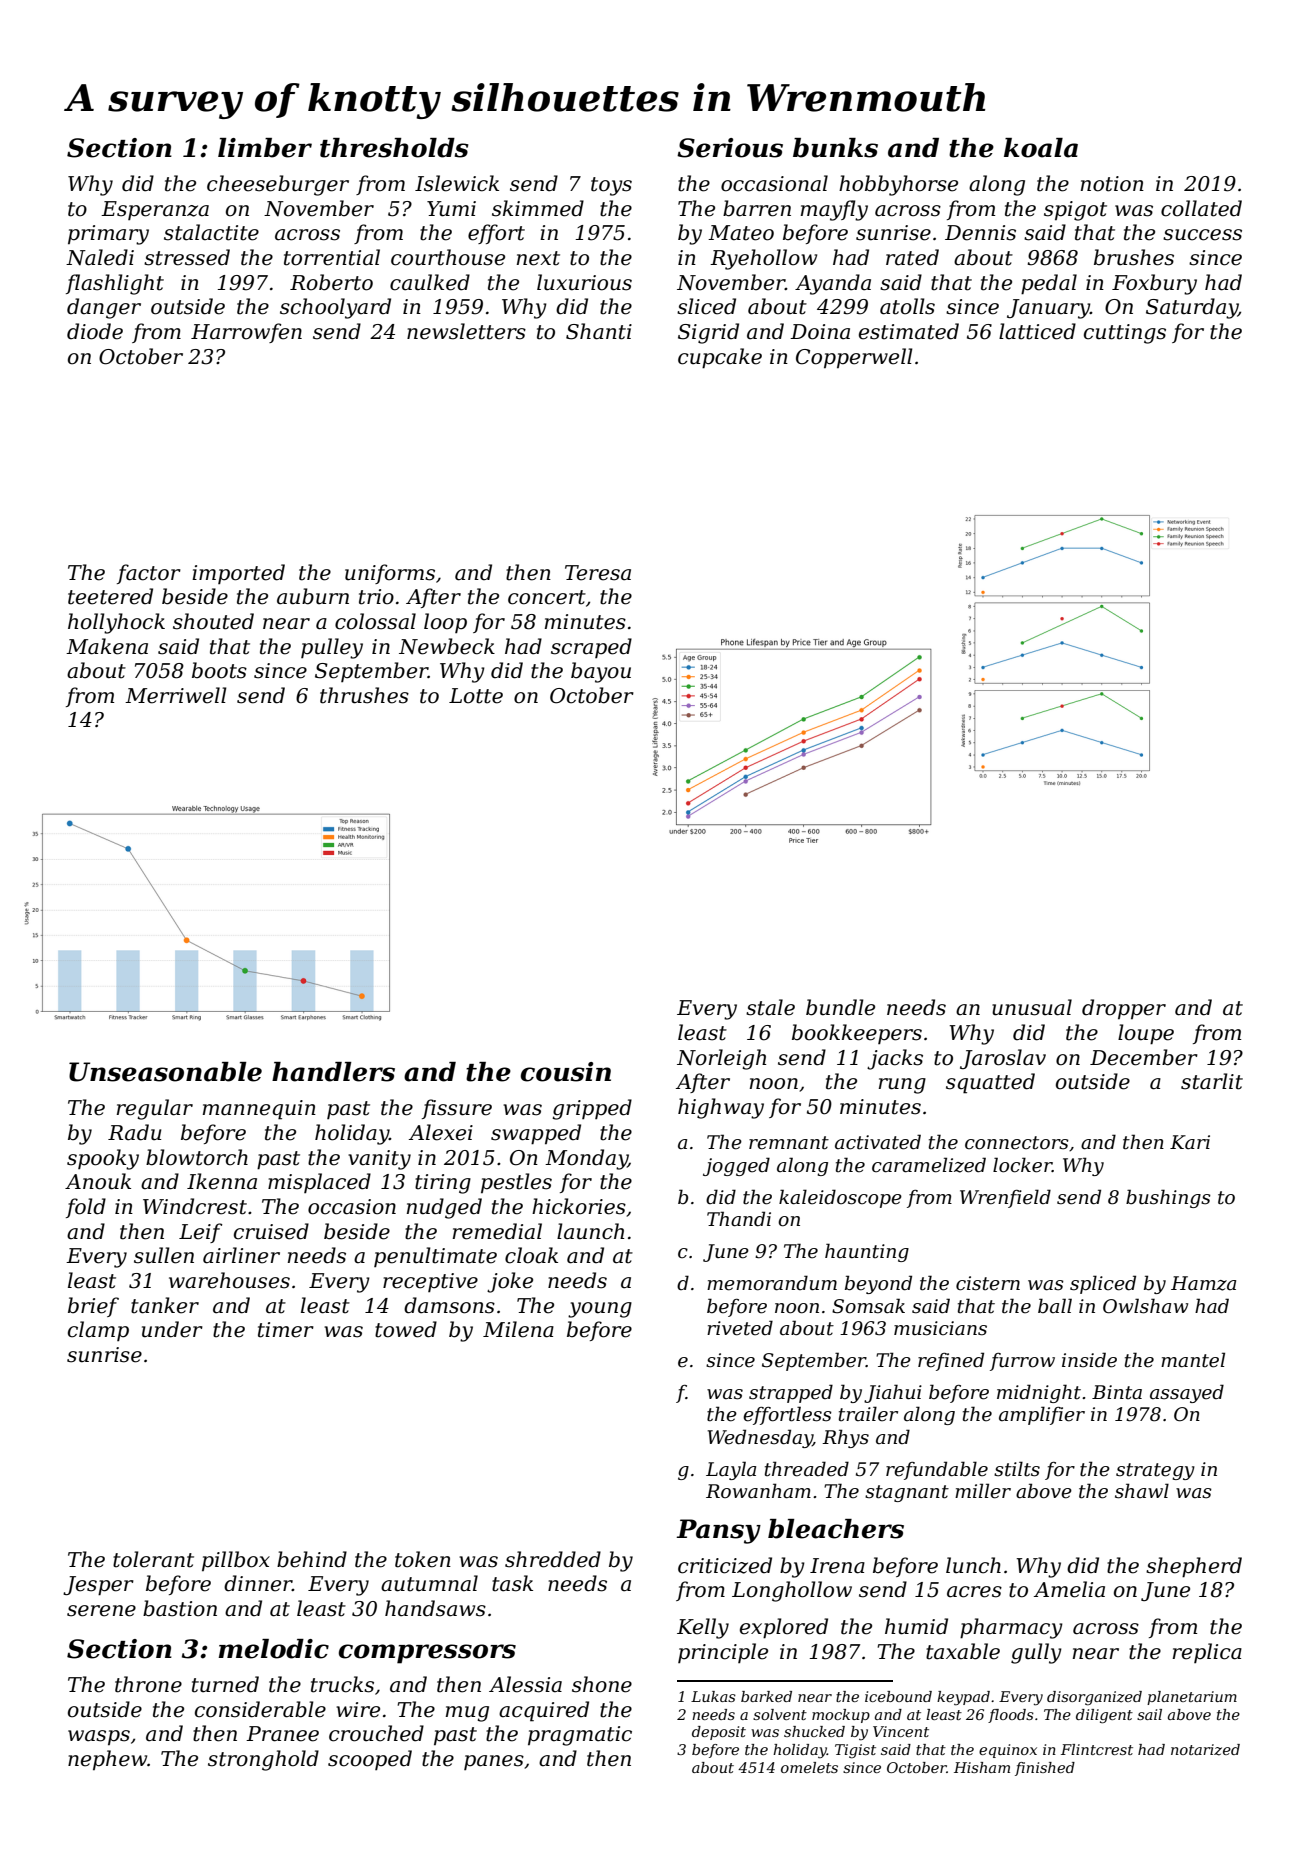  I want to click on cuttings, so click(1125, 334).
